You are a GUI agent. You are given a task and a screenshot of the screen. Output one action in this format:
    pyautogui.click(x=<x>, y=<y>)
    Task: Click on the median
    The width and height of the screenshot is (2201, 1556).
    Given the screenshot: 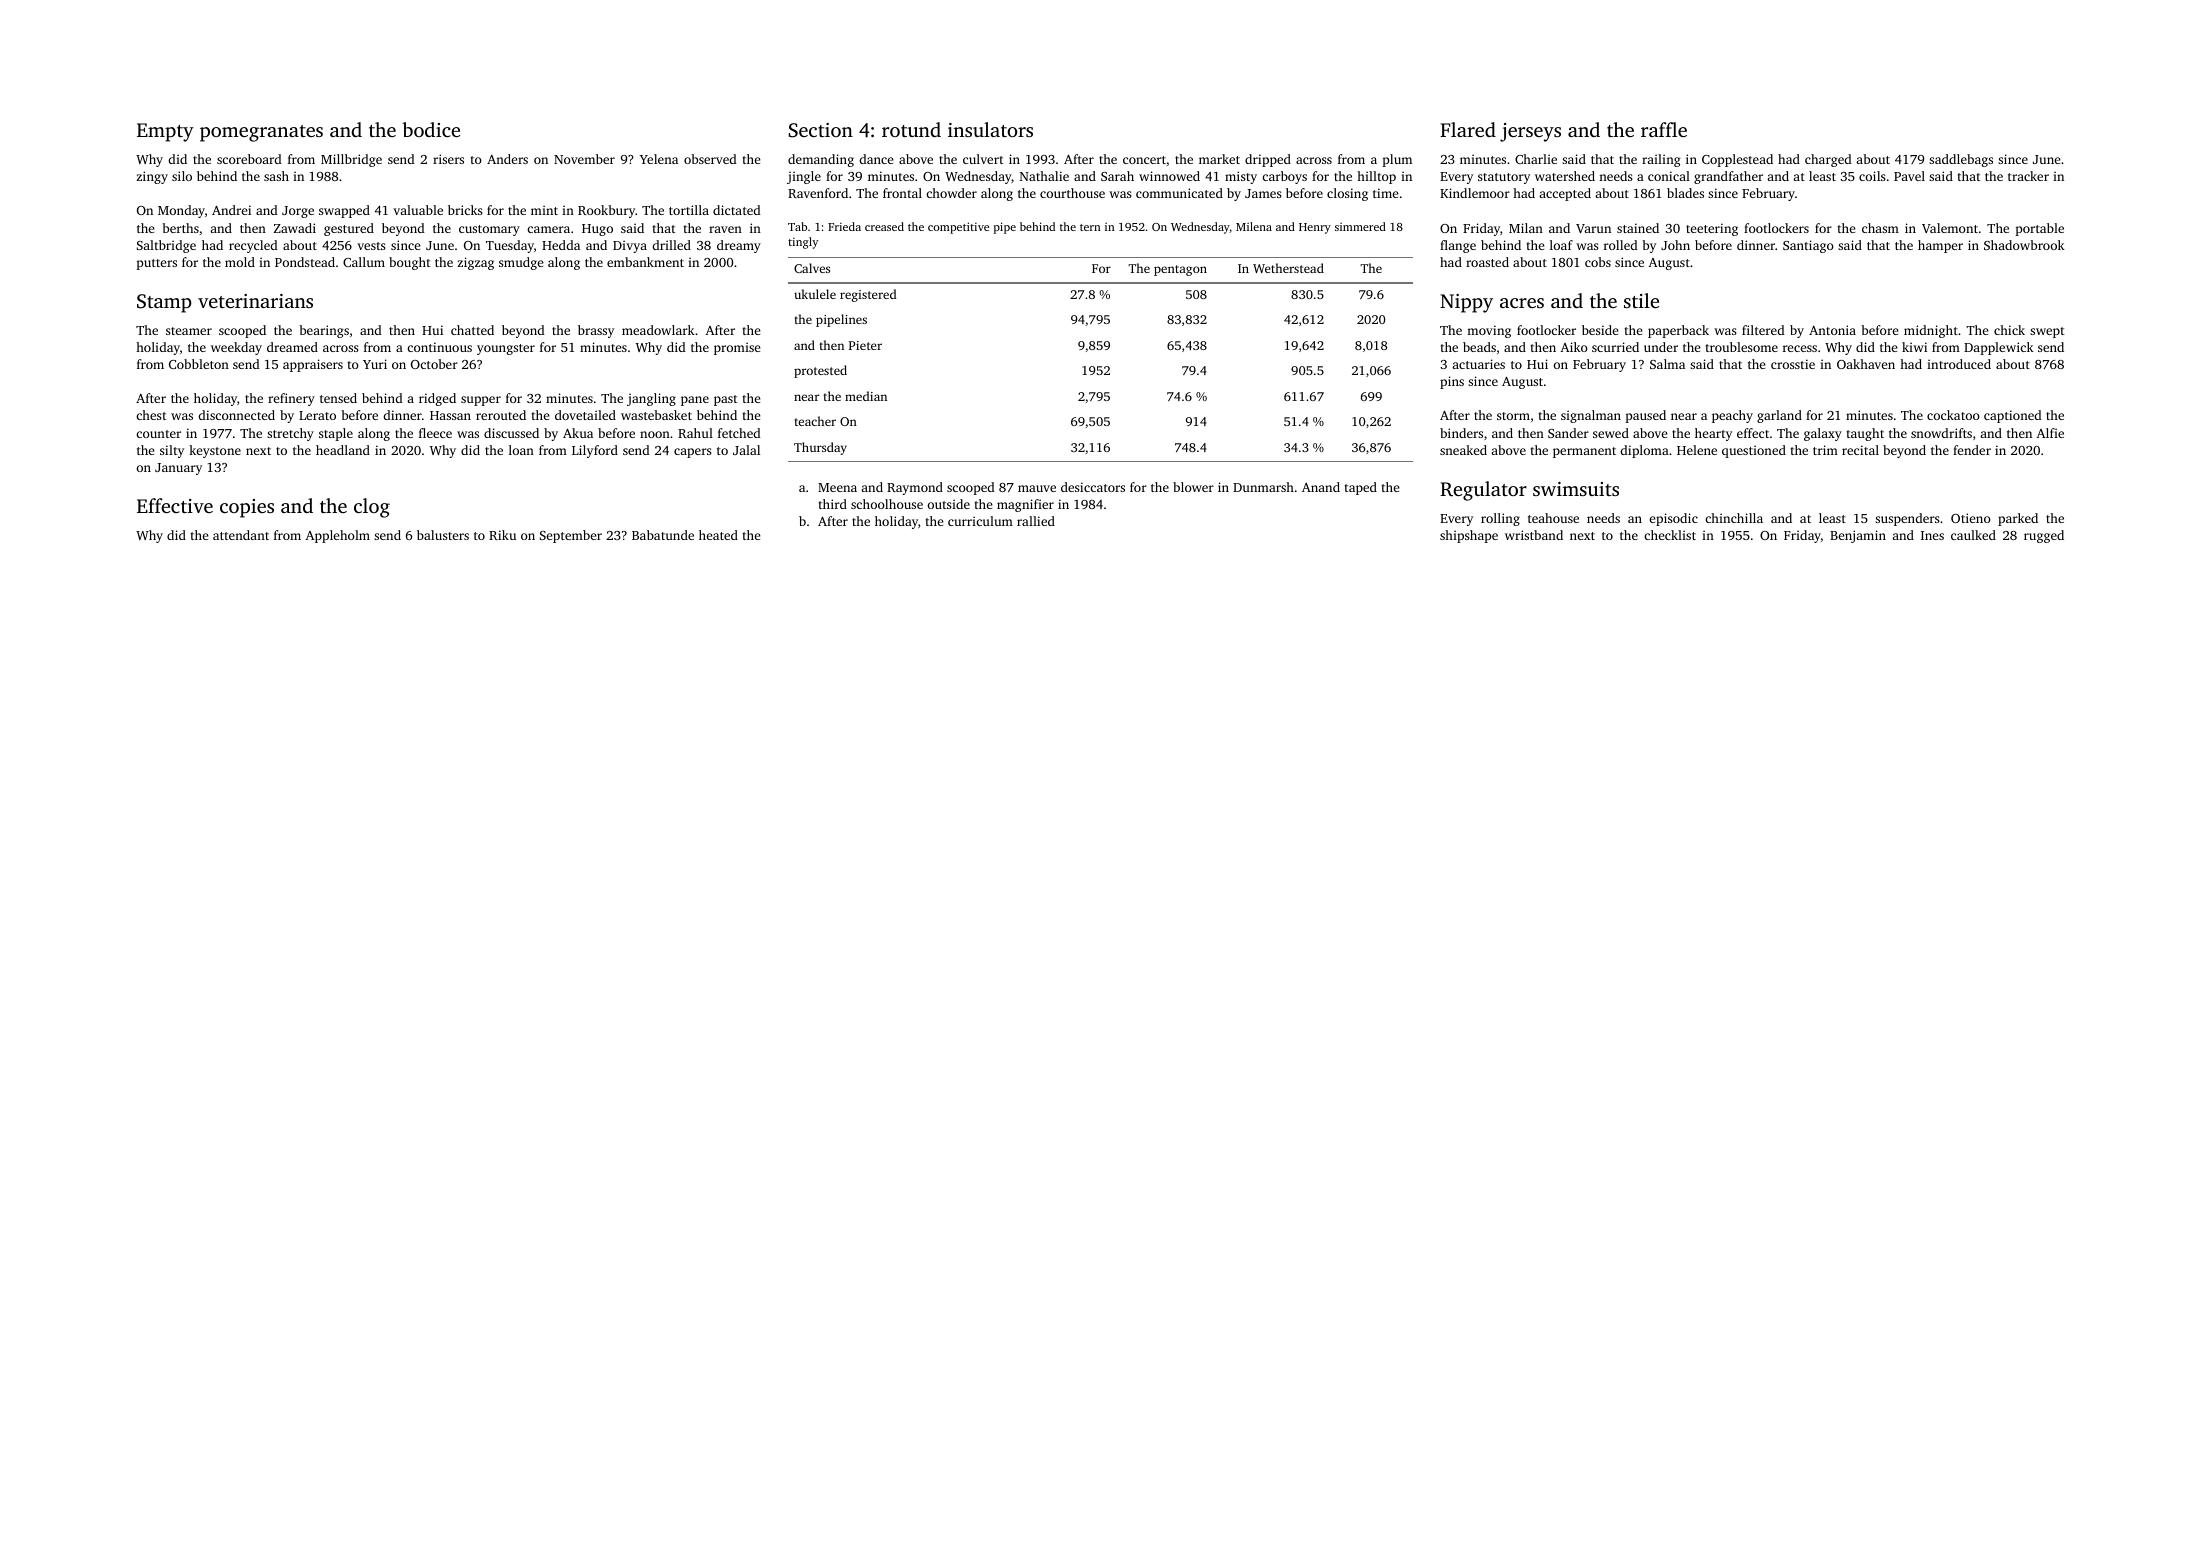 What is the action you would take?
    pyautogui.click(x=866, y=396)
